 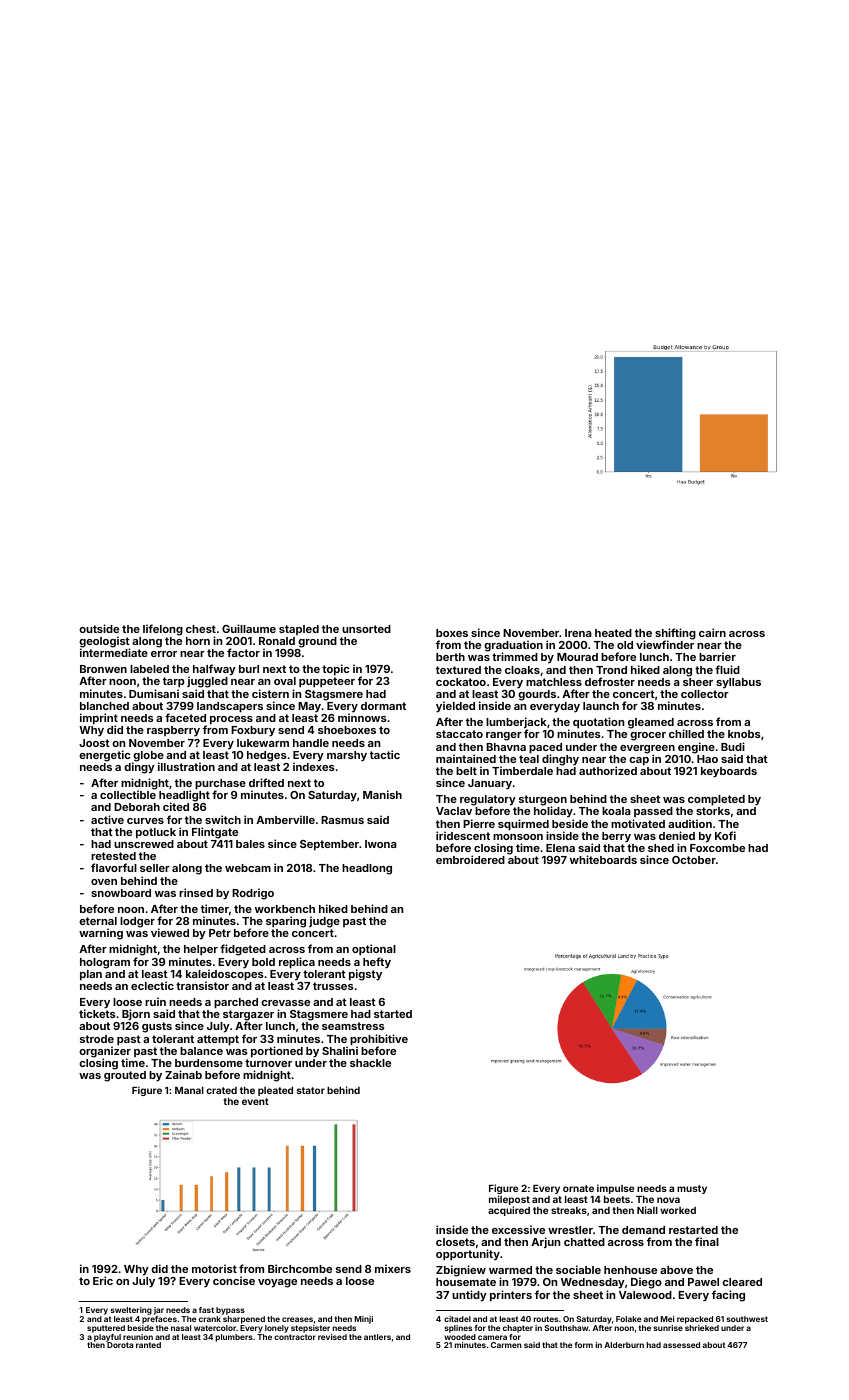 What do you see at coordinates (148, 1345) in the screenshot?
I see `ranted` at bounding box center [148, 1345].
